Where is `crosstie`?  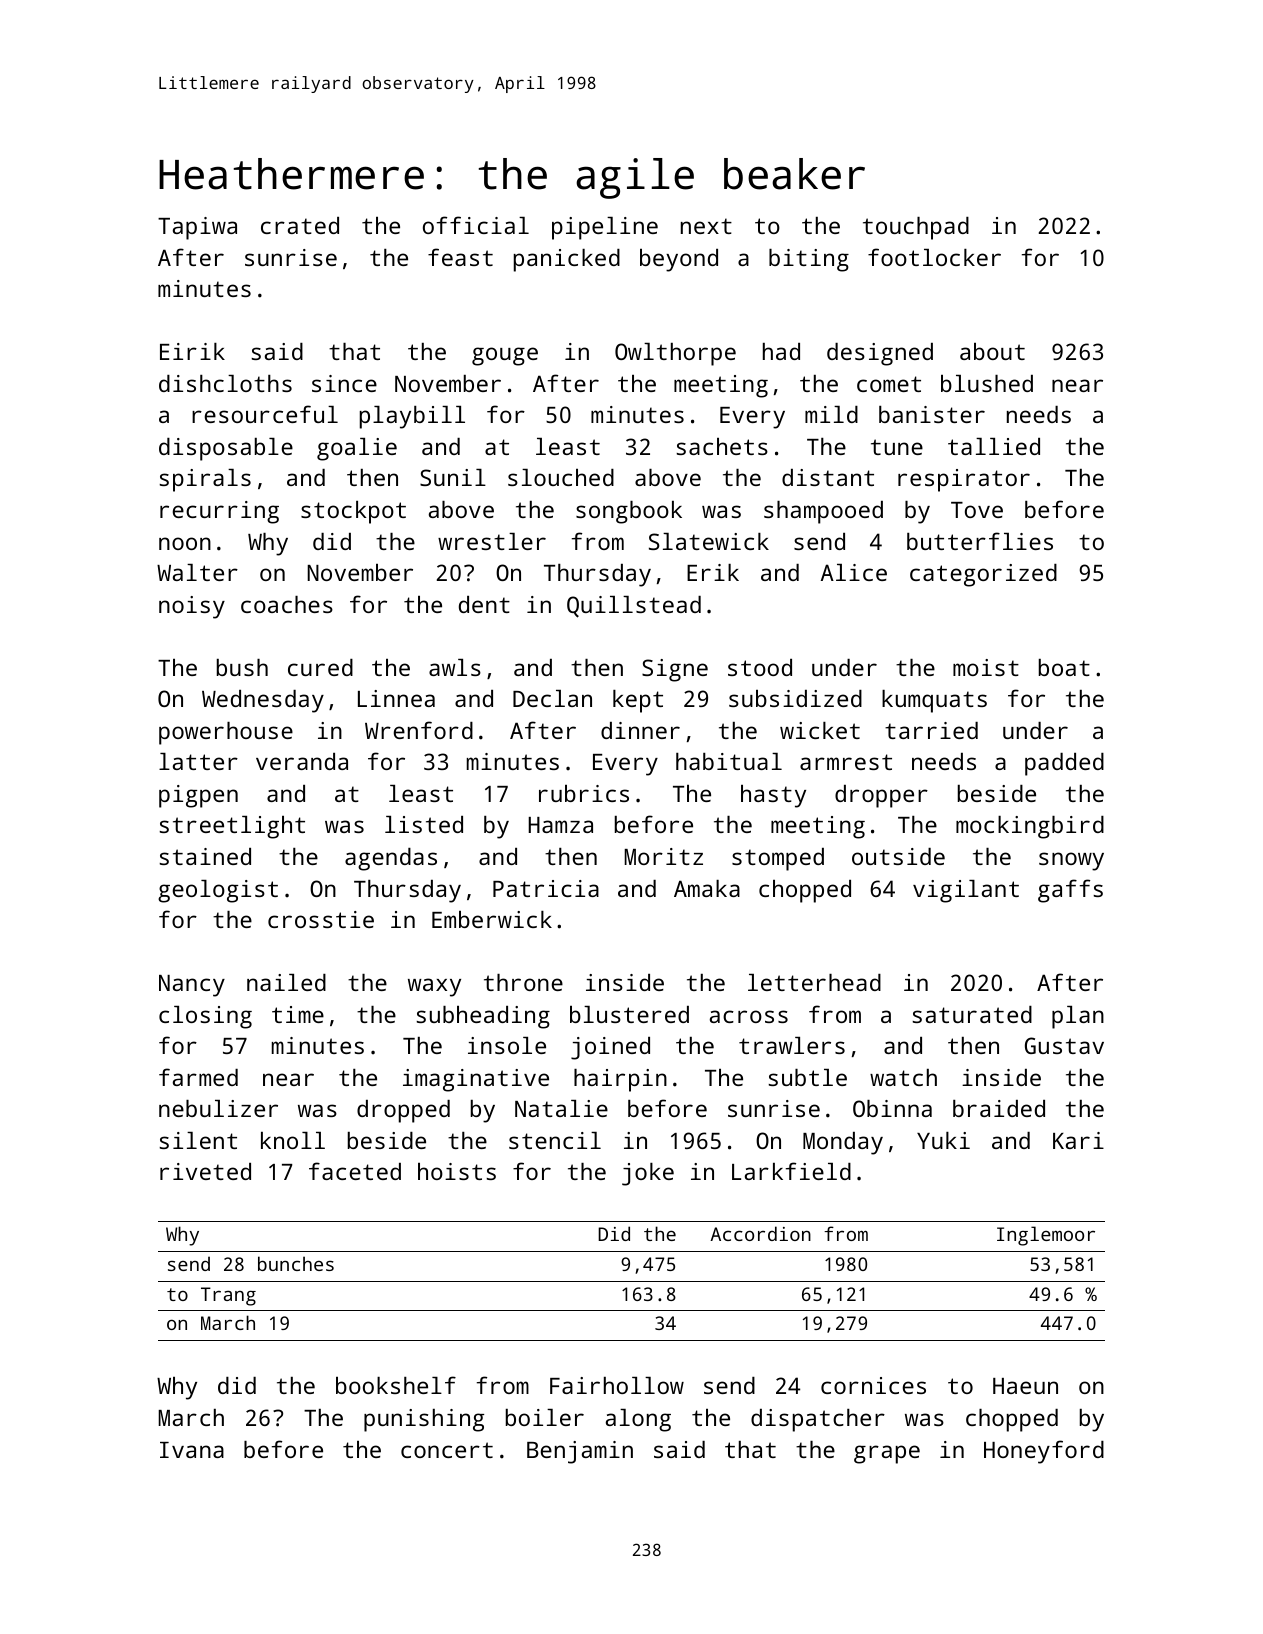 crosstie is located at coordinates (321, 919).
